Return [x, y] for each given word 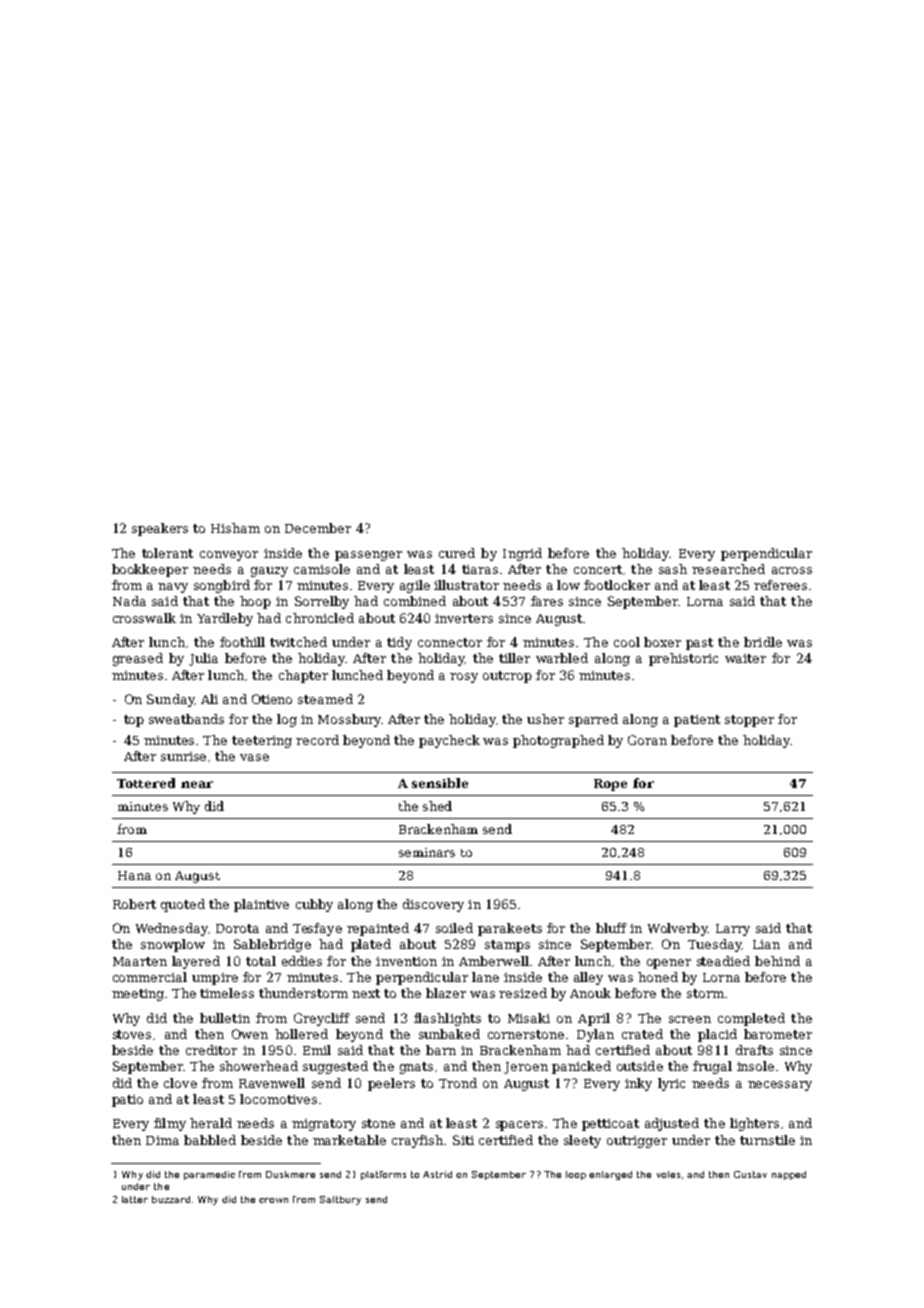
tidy [399, 643]
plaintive [261, 905]
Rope [610, 785]
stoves [132, 1034]
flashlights [447, 1019]
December [318, 528]
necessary [780, 1086]
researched [728, 569]
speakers [160, 529]
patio [127, 1101]
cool [627, 642]
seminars [427, 852]
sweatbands [186, 719]
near [197, 784]
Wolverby [678, 929]
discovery [433, 905]
